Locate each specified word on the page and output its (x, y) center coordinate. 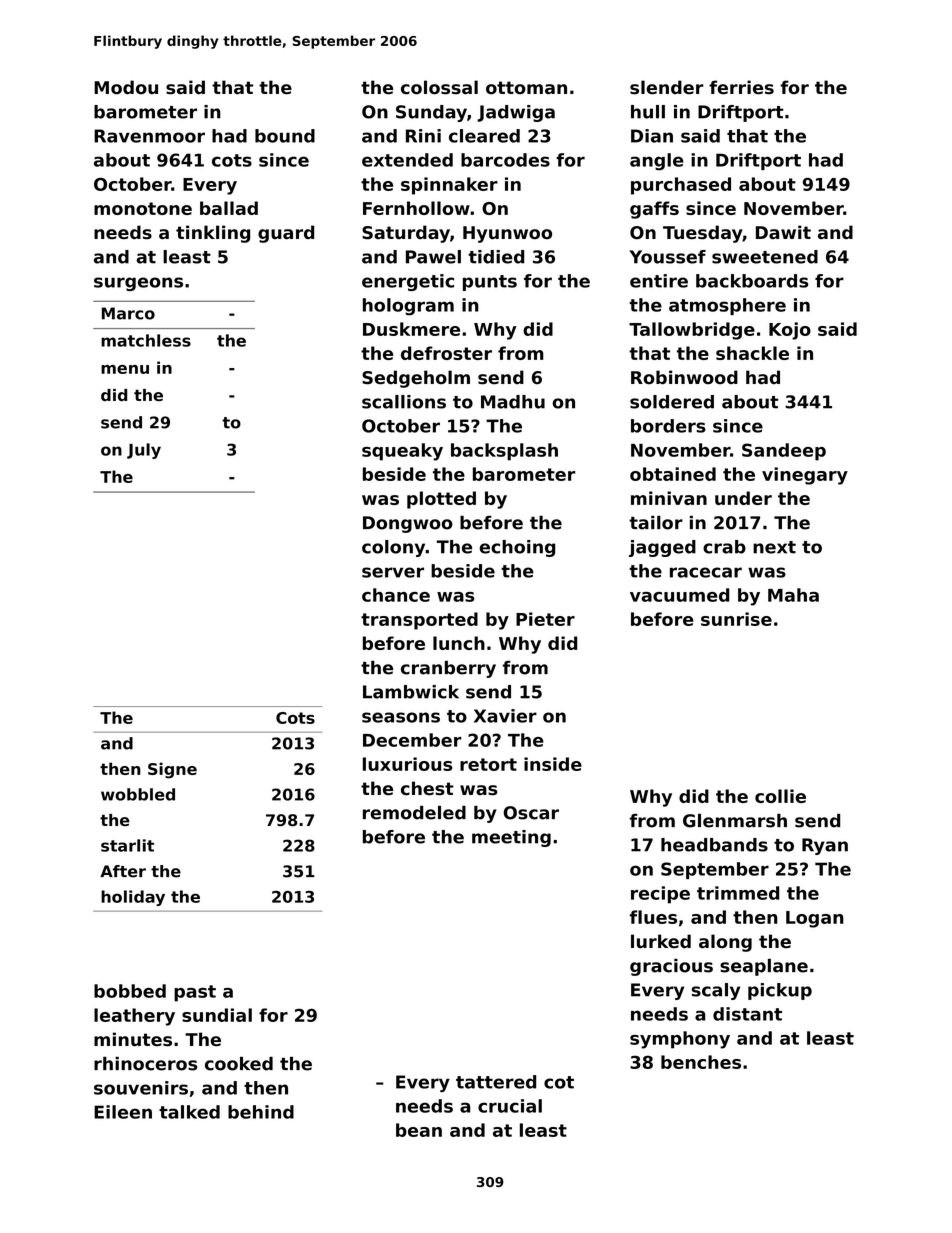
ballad (229, 208)
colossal (439, 87)
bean (419, 1130)
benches (701, 1062)
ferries (741, 87)
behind (261, 1112)
